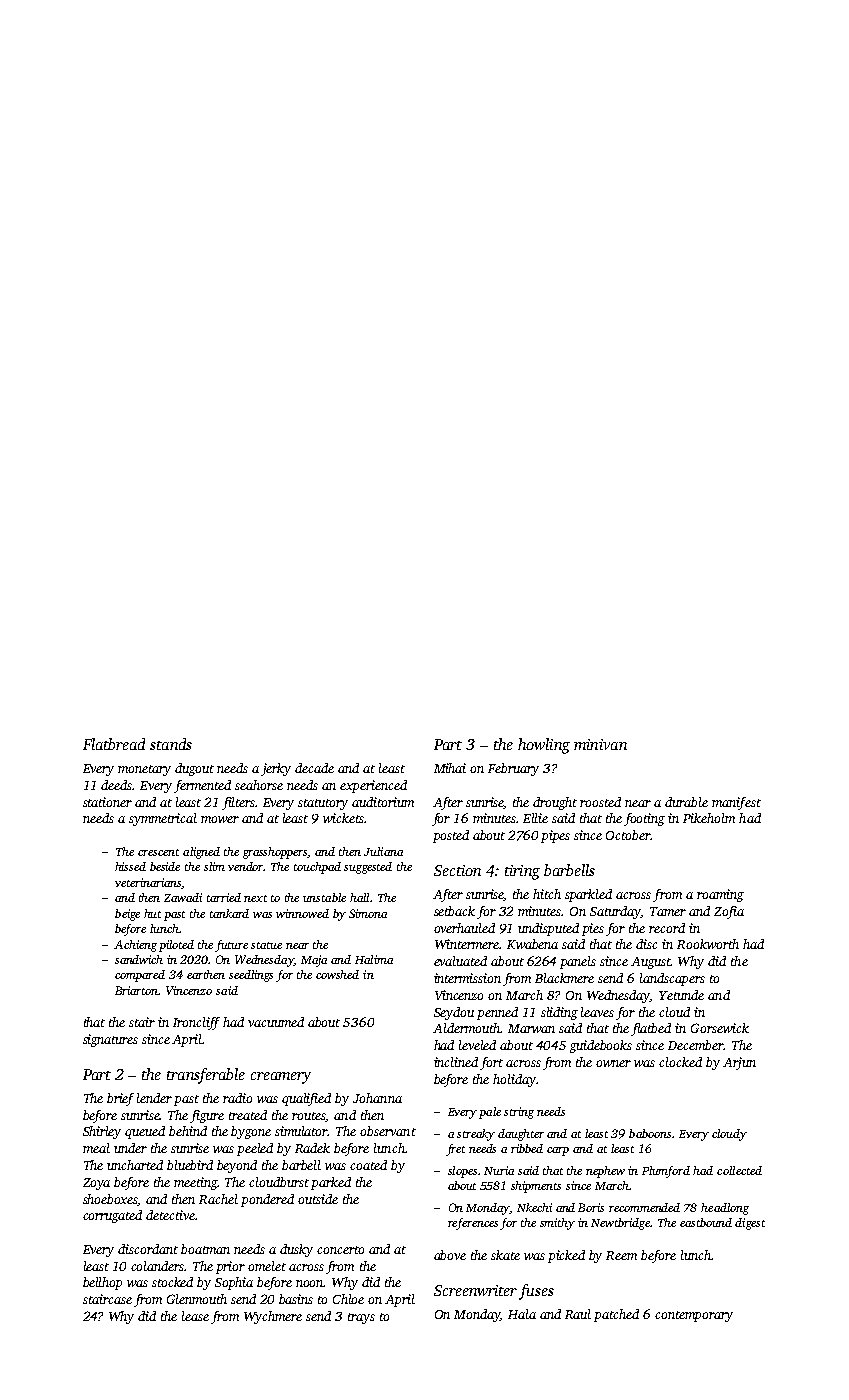  Describe the element at coordinates (206, 1076) in the screenshot. I see `transferable` at that location.
